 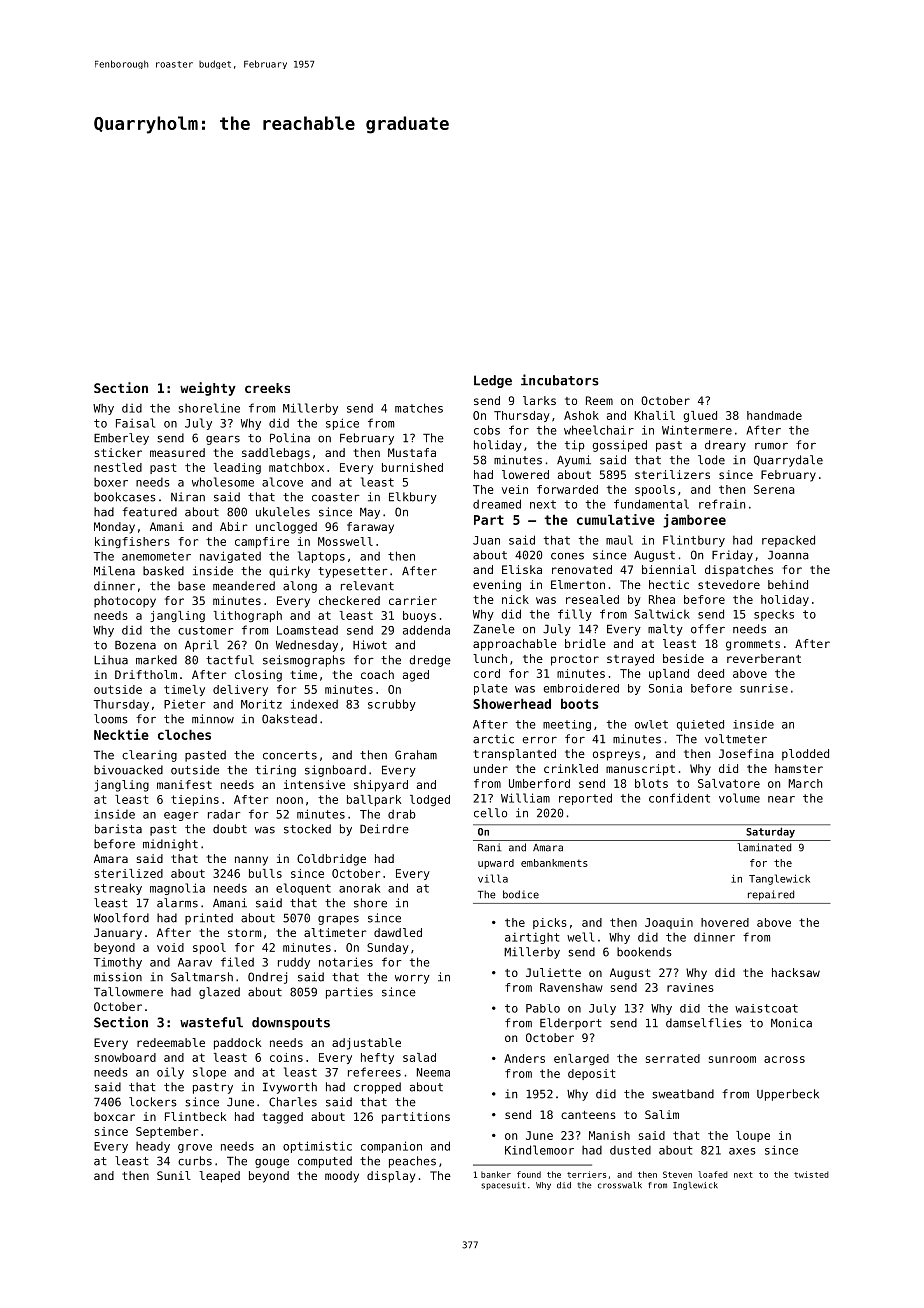 I want to click on salad, so click(x=419, y=1057).
